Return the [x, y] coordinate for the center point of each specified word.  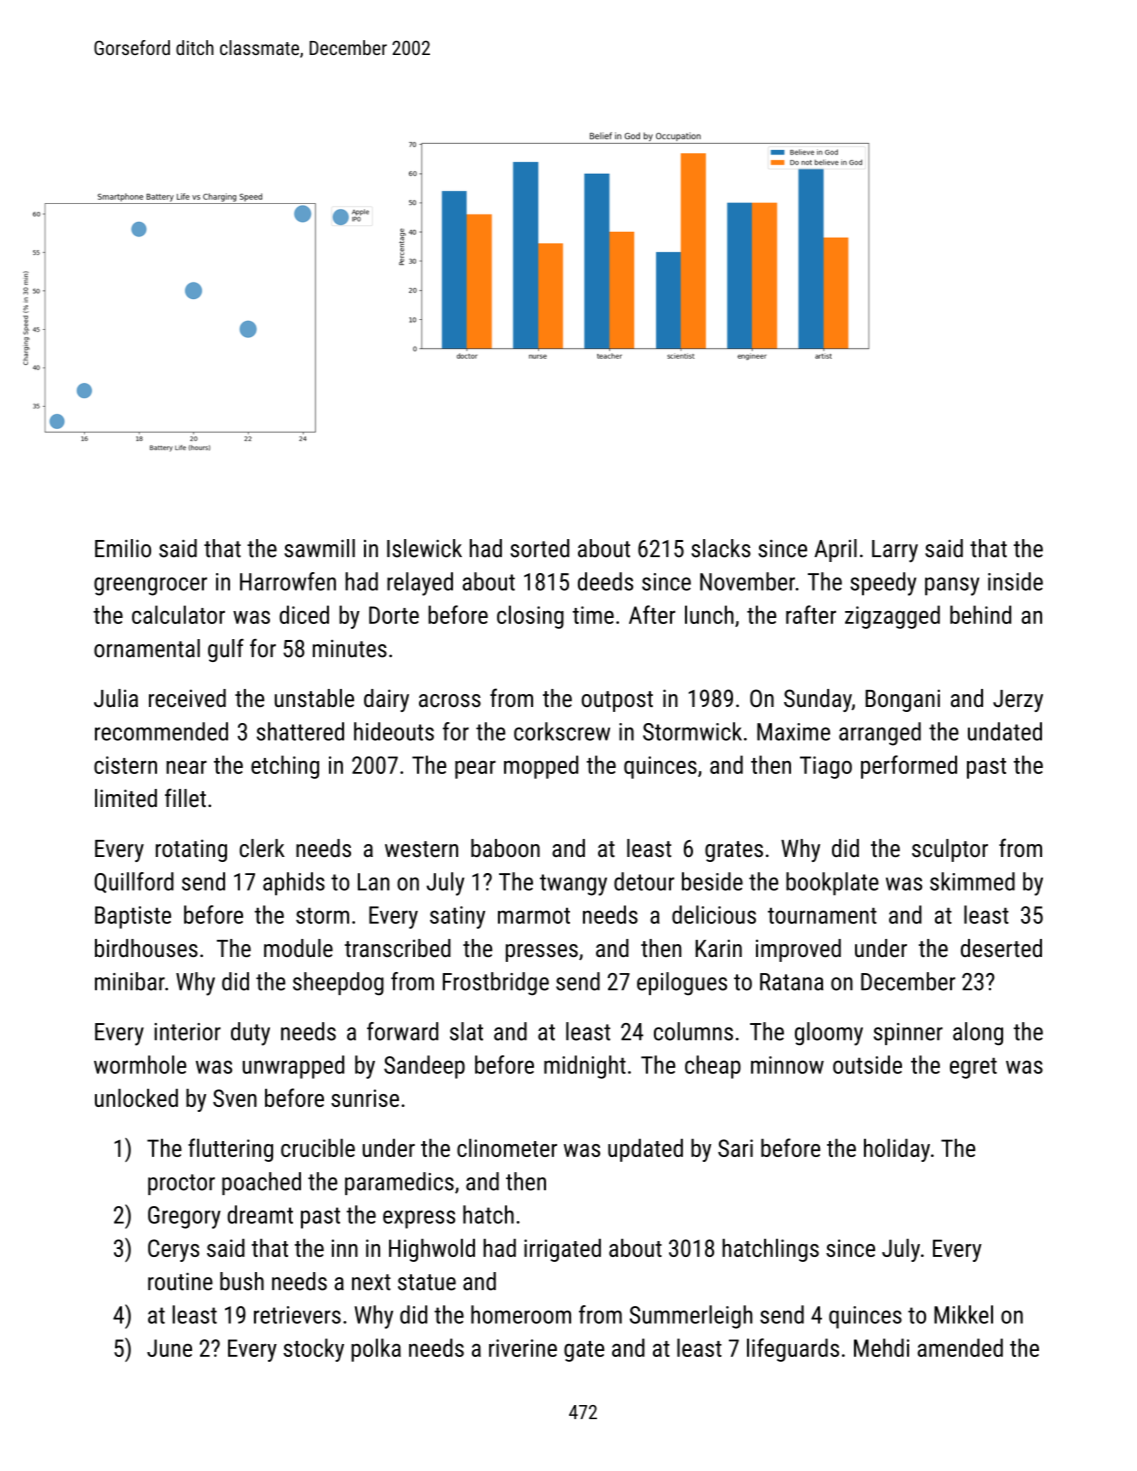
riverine [523, 1348]
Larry [895, 551]
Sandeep [424, 1067]
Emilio [123, 548]
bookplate [832, 884]
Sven [235, 1098]
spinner [908, 1034]
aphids [294, 884]
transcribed [398, 948]
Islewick [424, 548]
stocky [313, 1350]
